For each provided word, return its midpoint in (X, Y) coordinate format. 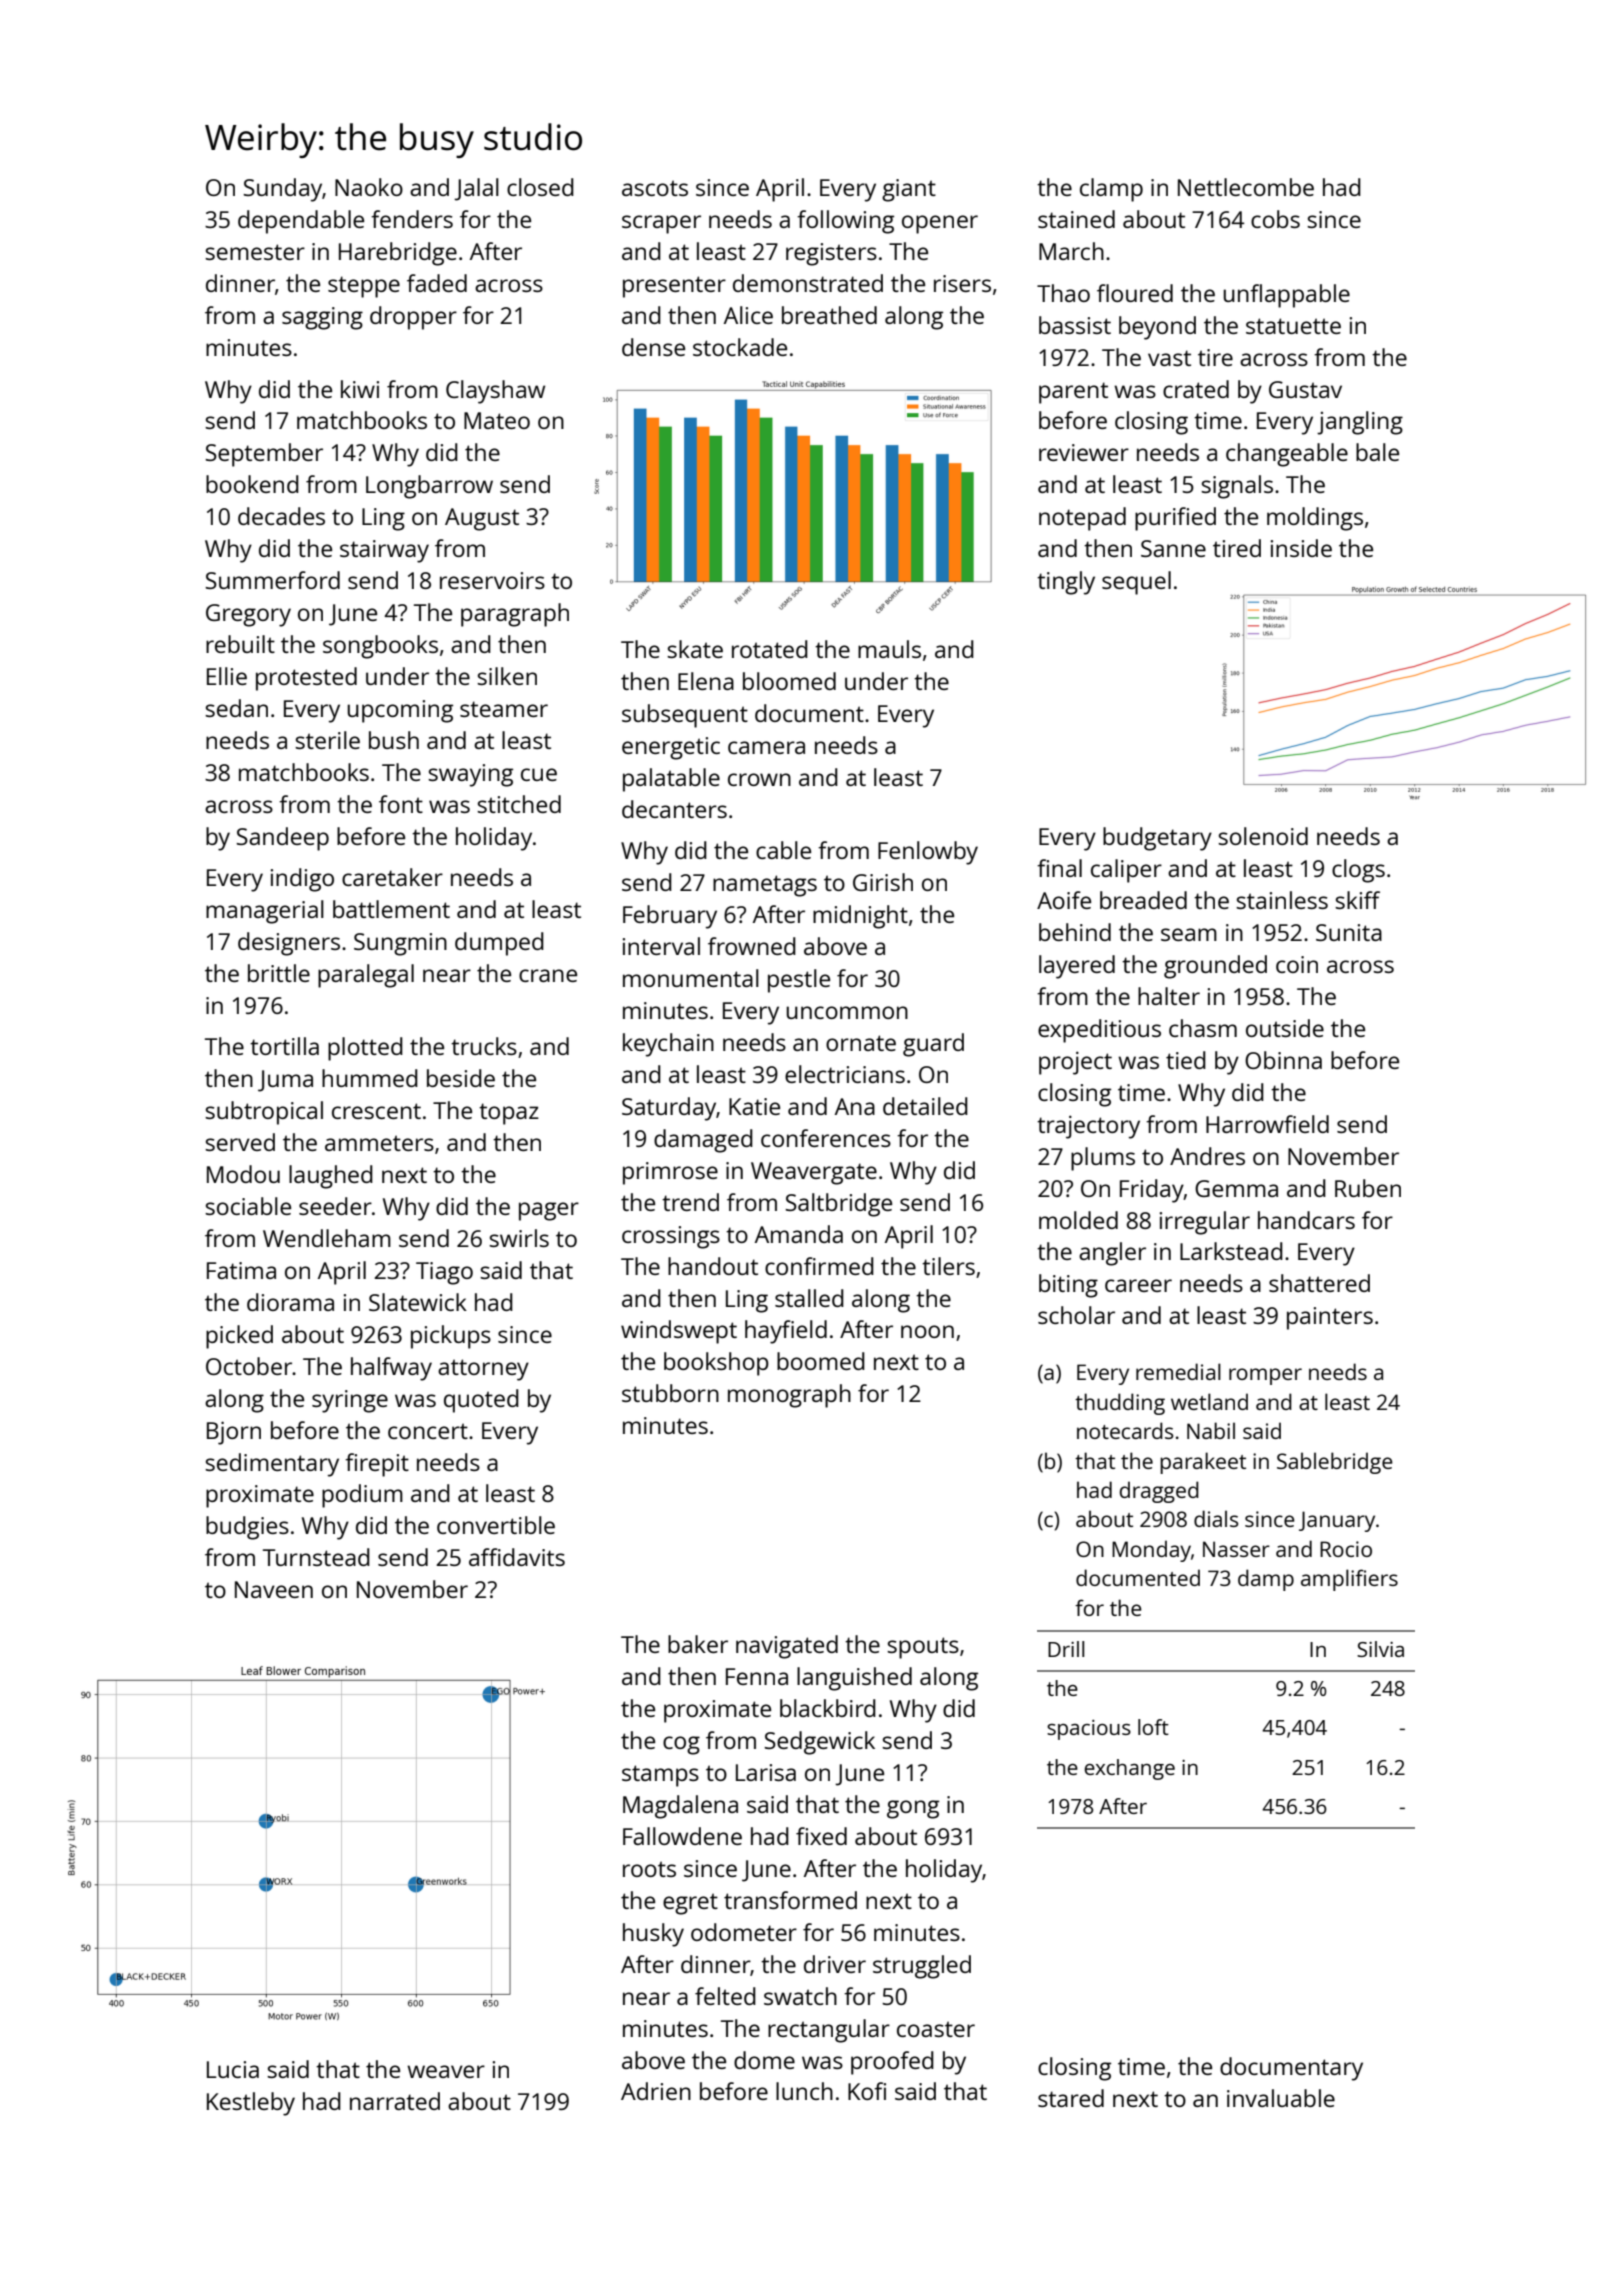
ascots (655, 188)
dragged (1159, 1492)
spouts (923, 1648)
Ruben (1368, 1188)
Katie (754, 1106)
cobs (1275, 219)
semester (255, 252)
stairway (384, 551)
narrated (395, 2101)
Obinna (1283, 1060)
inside (1301, 548)
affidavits (517, 1557)
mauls (889, 649)
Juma (285, 1081)
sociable (248, 1206)
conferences (826, 1138)
